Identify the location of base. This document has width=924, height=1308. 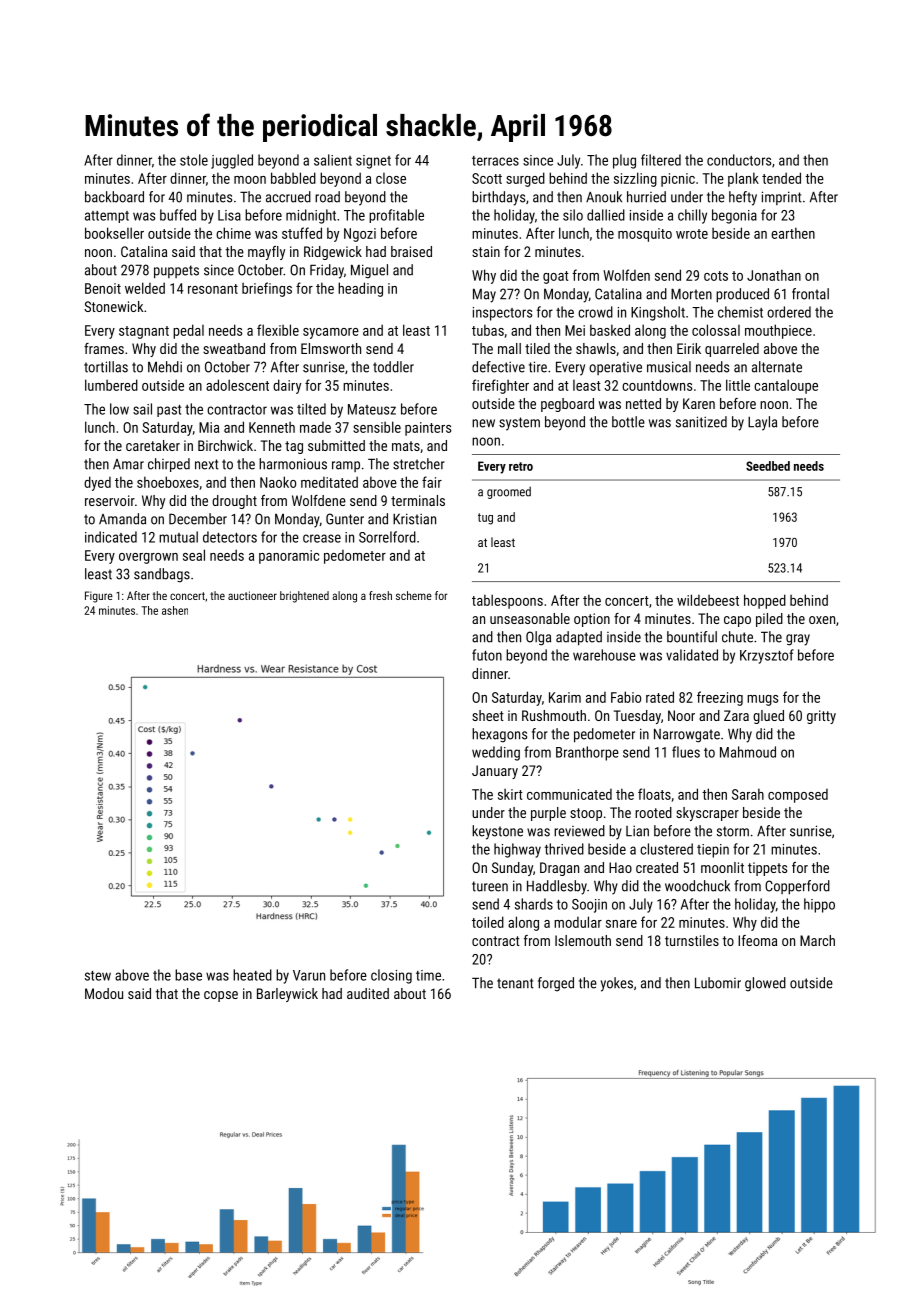
(188, 975).
